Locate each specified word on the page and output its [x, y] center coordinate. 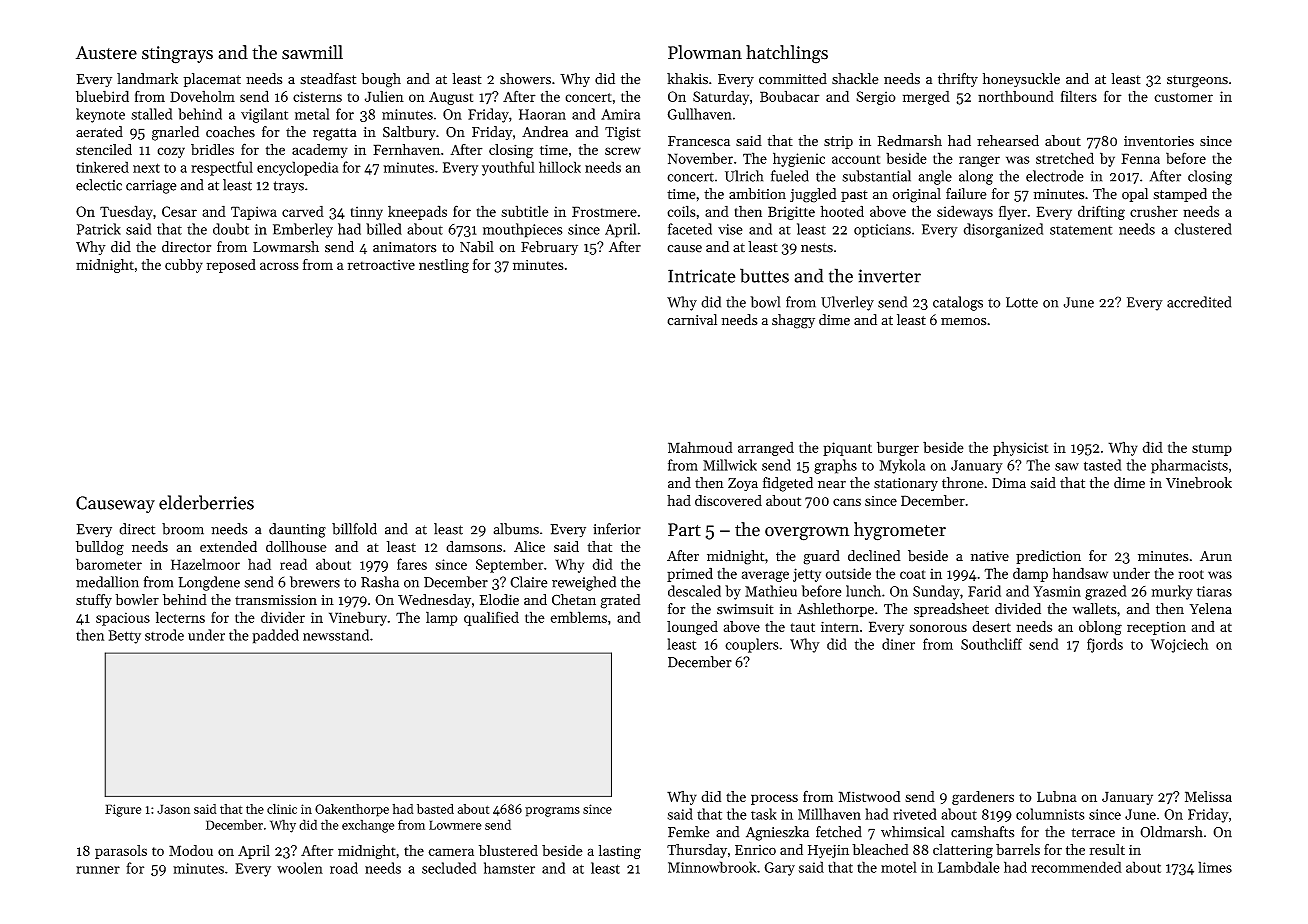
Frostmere [604, 211]
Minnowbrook [712, 867]
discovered [728, 500]
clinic [282, 808]
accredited [1199, 302]
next [146, 168]
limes [1215, 867]
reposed [231, 266]
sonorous [938, 628]
